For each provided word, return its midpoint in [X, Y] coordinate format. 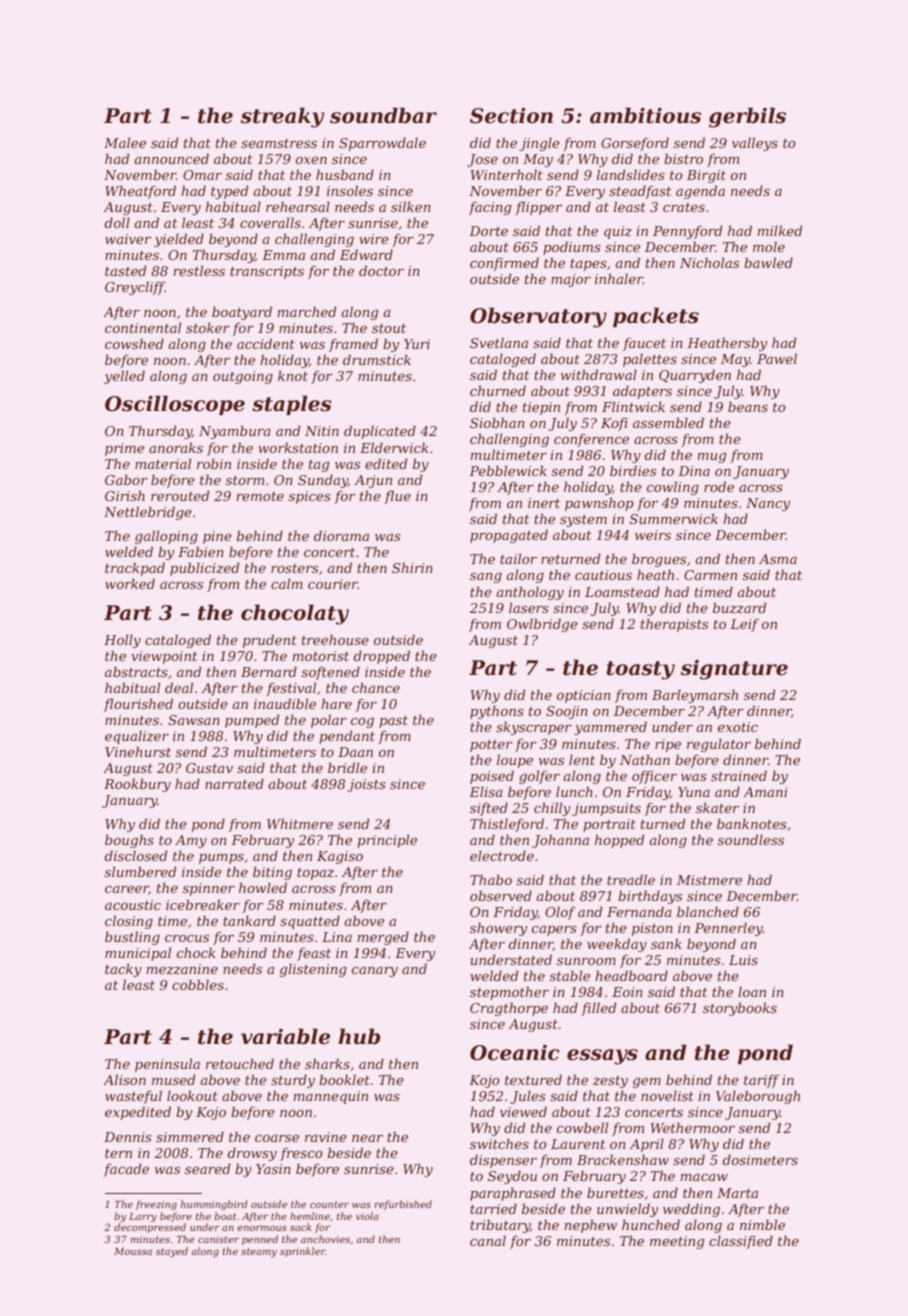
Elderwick [394, 447]
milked [780, 230]
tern [118, 1153]
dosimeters [760, 1159]
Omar [202, 175]
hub [359, 1036]
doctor [381, 270]
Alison [124, 1079]
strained [739, 775]
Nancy [768, 504]
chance [376, 687]
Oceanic [515, 1053]
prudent [270, 641]
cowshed [134, 343]
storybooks [740, 1009]
